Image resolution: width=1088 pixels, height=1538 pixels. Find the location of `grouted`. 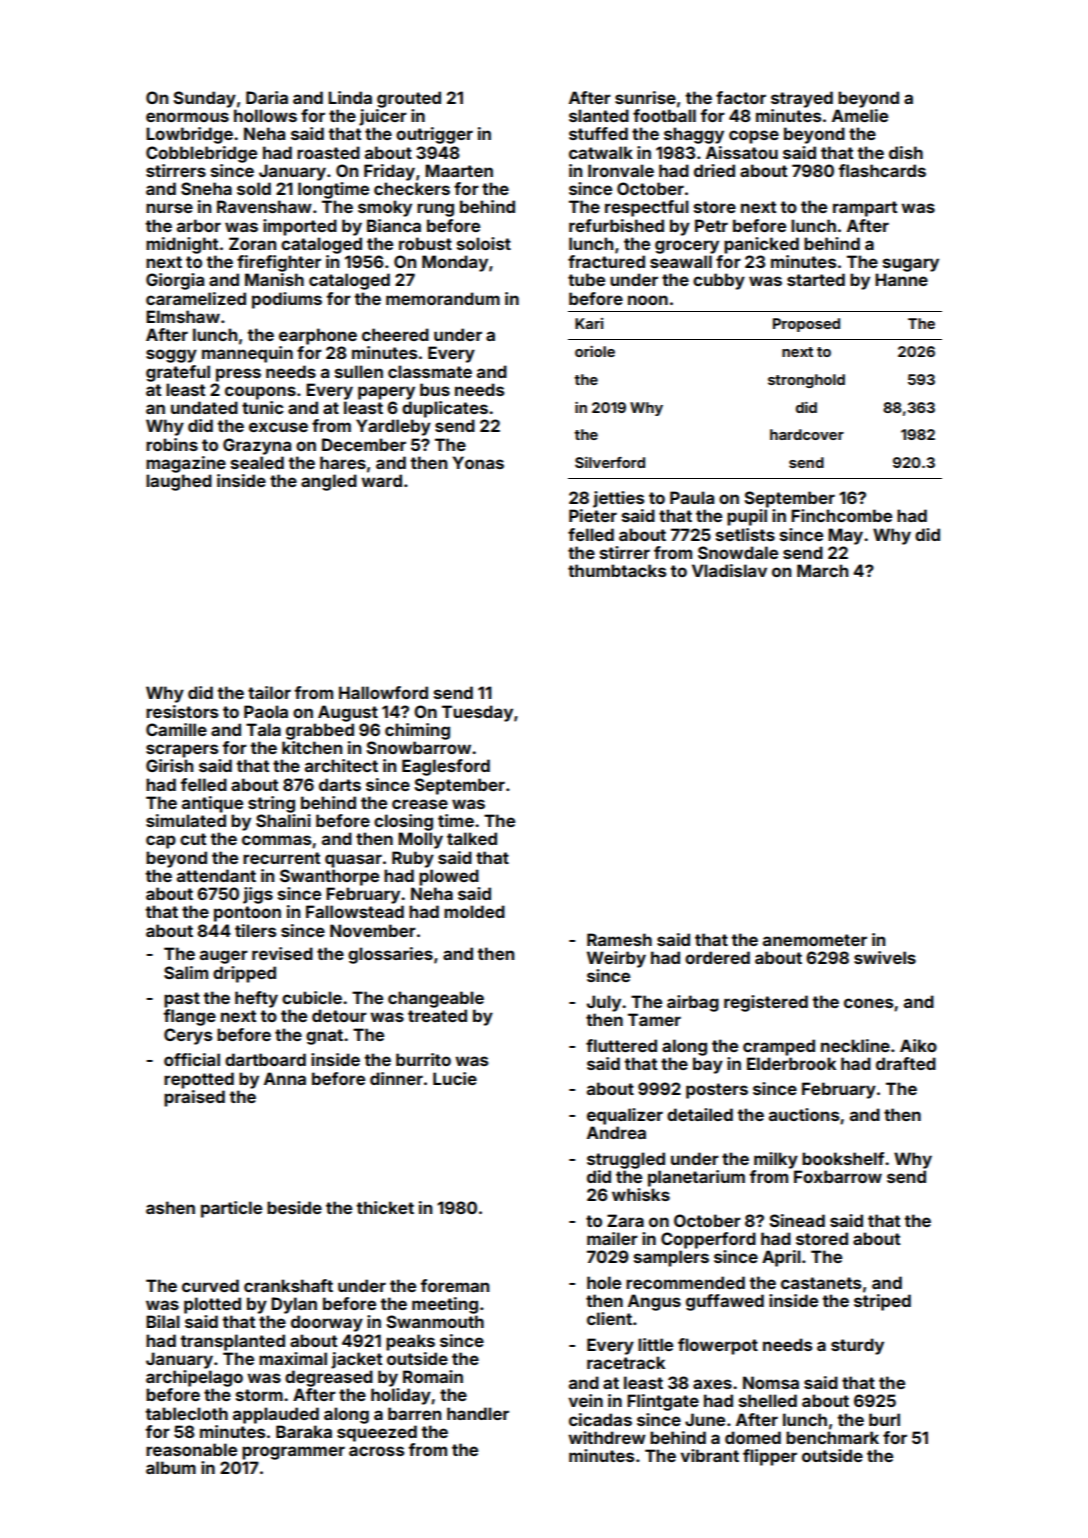

grouted is located at coordinates (409, 99).
